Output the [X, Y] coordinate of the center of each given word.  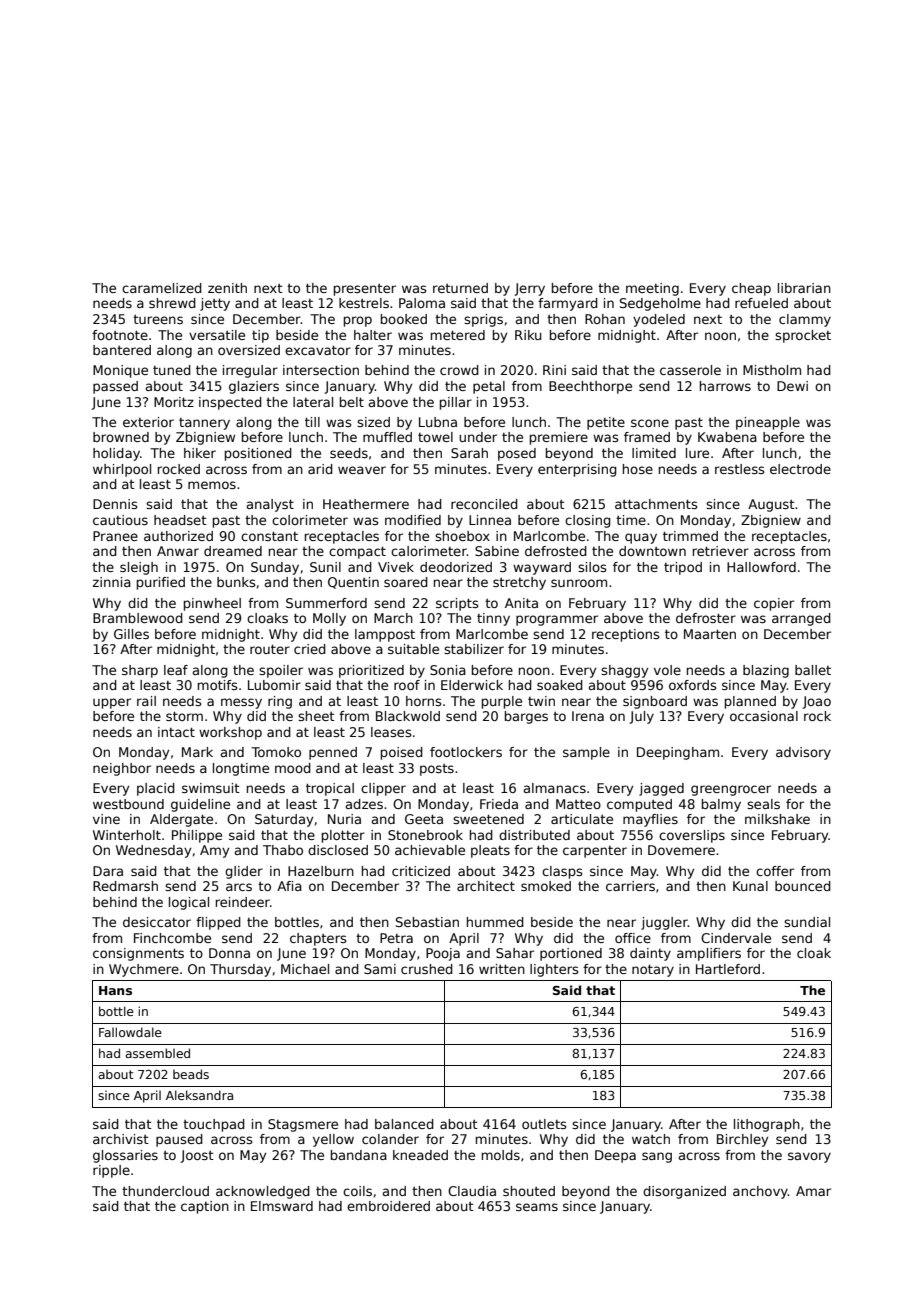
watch [651, 1139]
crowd [459, 370]
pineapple [768, 423]
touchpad [214, 1125]
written [502, 969]
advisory [803, 753]
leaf [176, 670]
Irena [588, 716]
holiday [116, 454]
